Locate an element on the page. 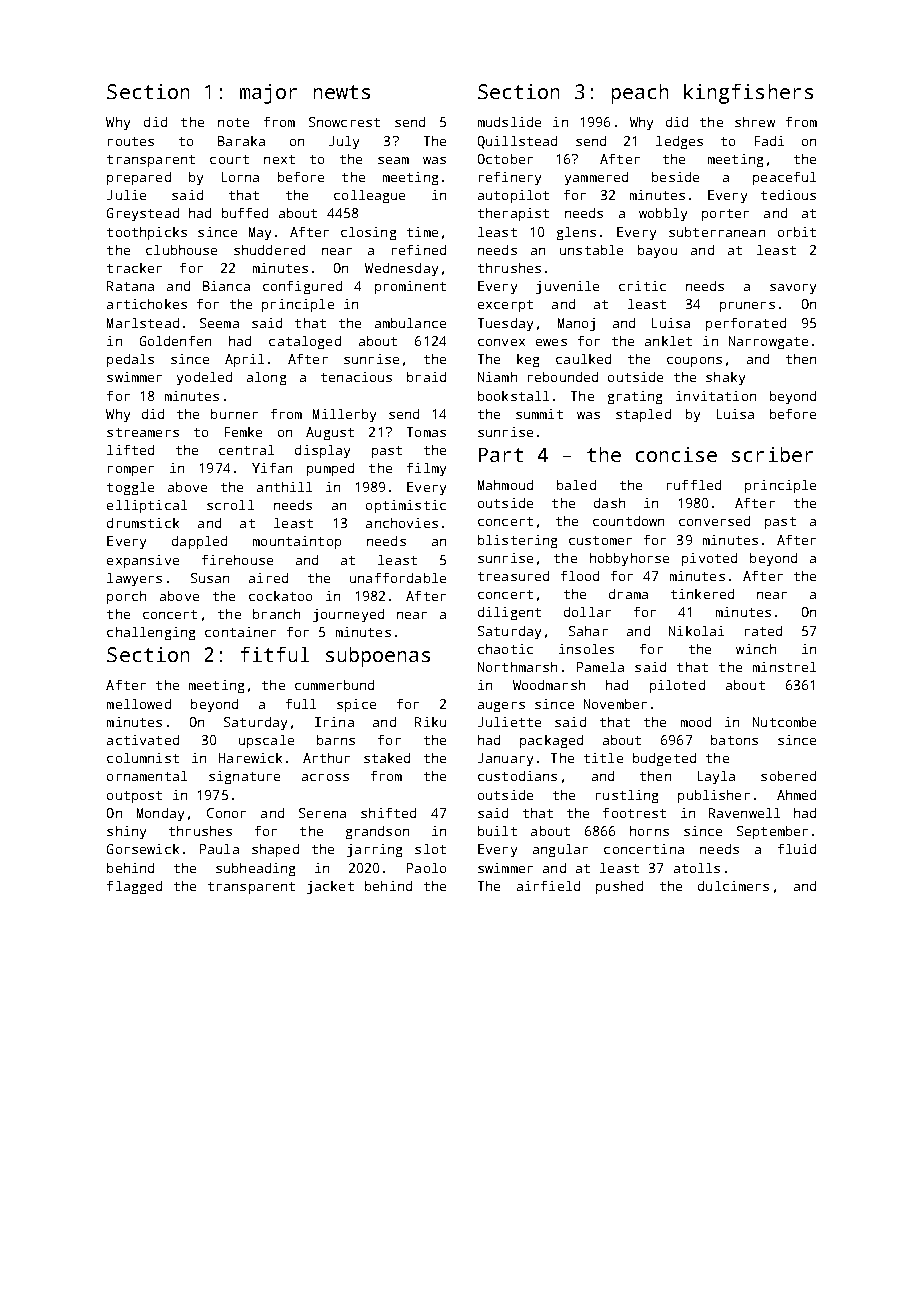 This document has width=924, height=1308. airfield is located at coordinates (548, 886).
